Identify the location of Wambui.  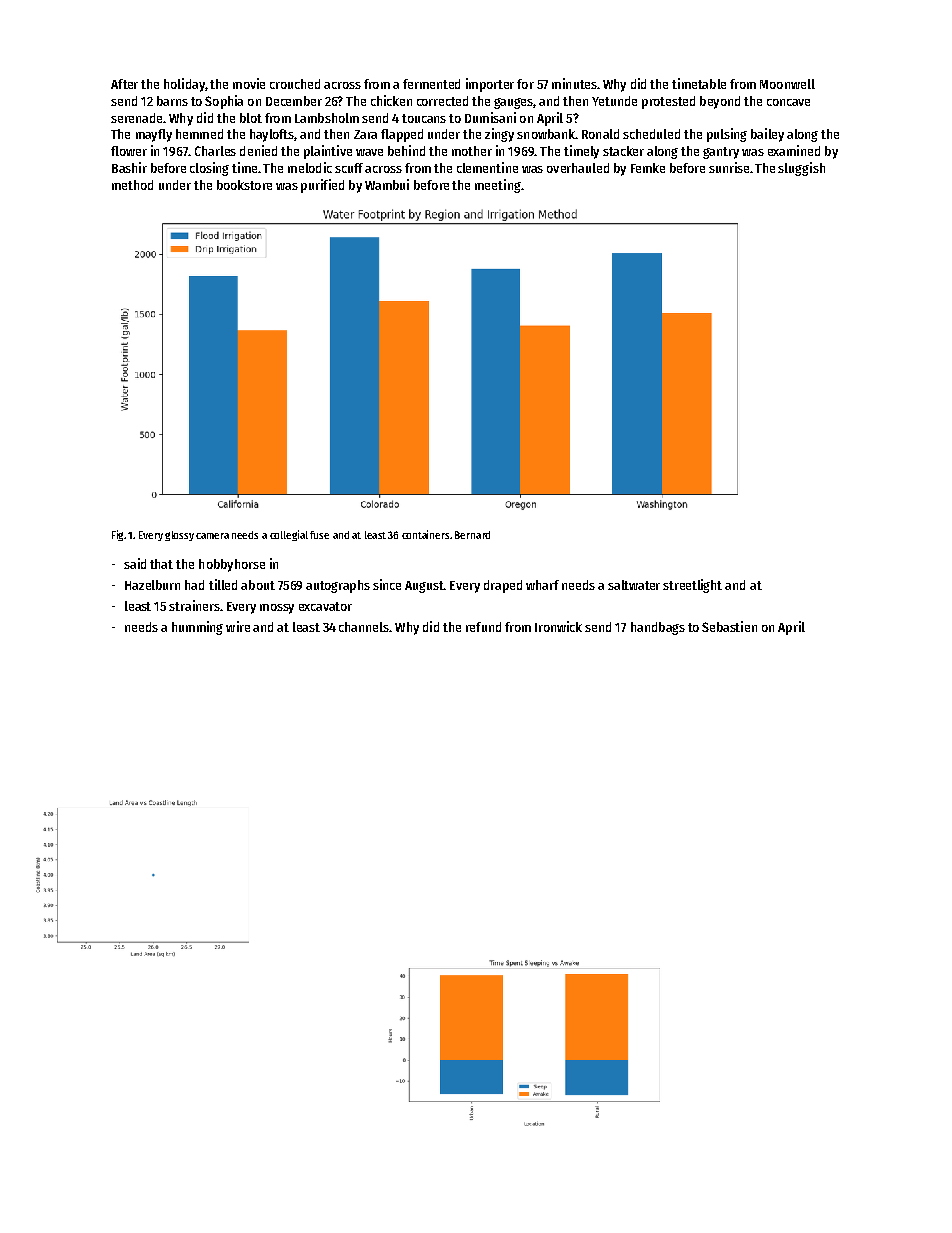
(387, 184).
